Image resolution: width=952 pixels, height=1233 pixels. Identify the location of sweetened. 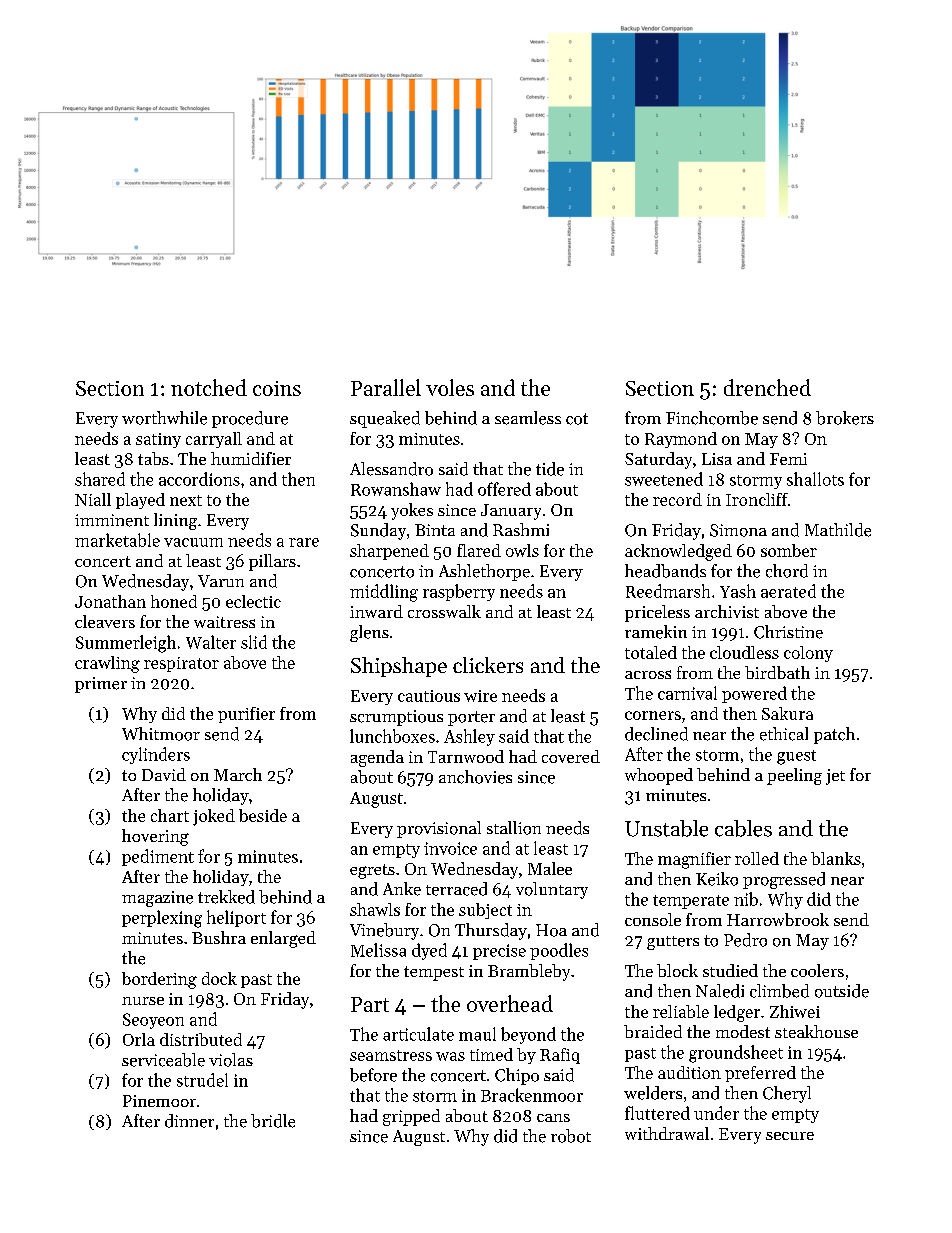
(664, 479).
